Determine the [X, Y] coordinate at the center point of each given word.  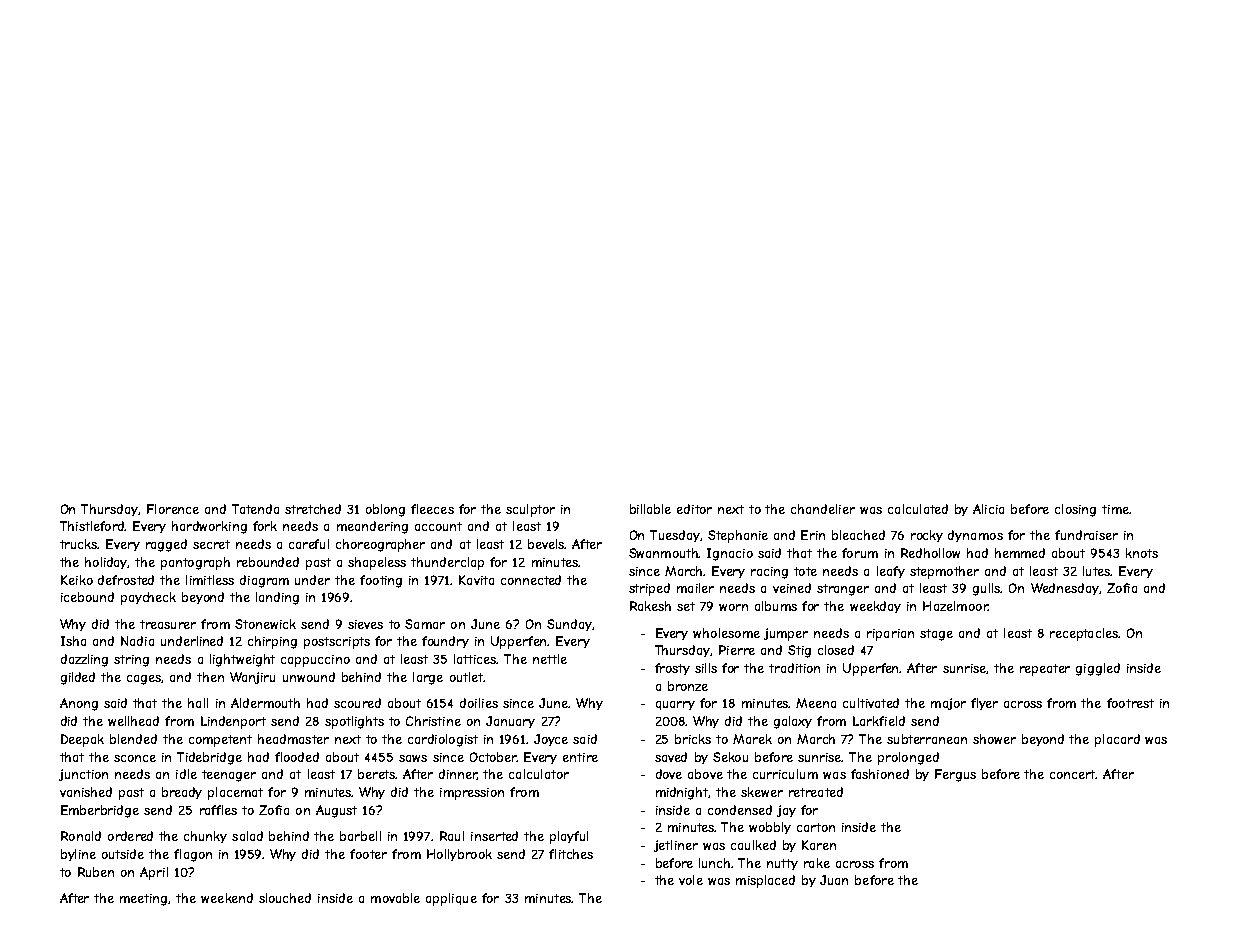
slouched [285, 898]
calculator [539, 774]
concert [1073, 774]
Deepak [82, 740]
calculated [918, 509]
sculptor [530, 510]
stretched [313, 509]
